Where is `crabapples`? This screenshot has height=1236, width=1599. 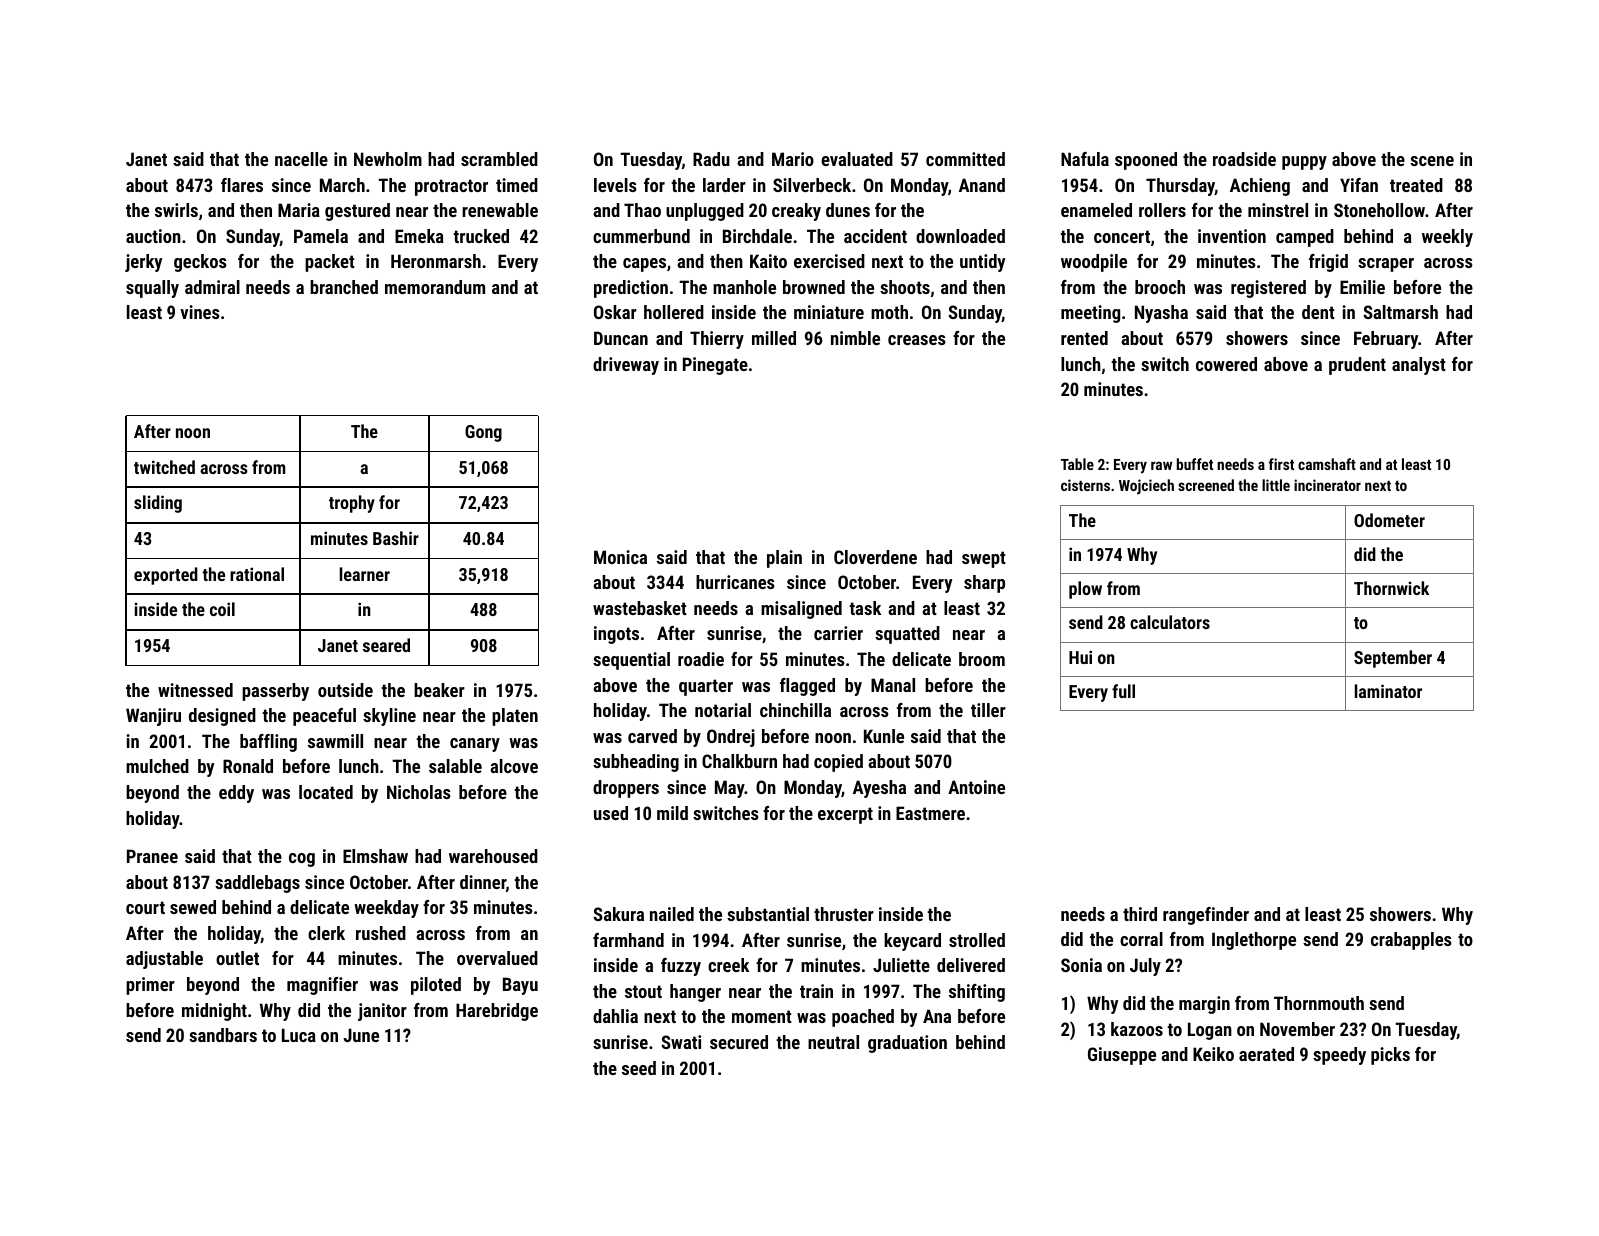
crabapples is located at coordinates (1411, 941).
